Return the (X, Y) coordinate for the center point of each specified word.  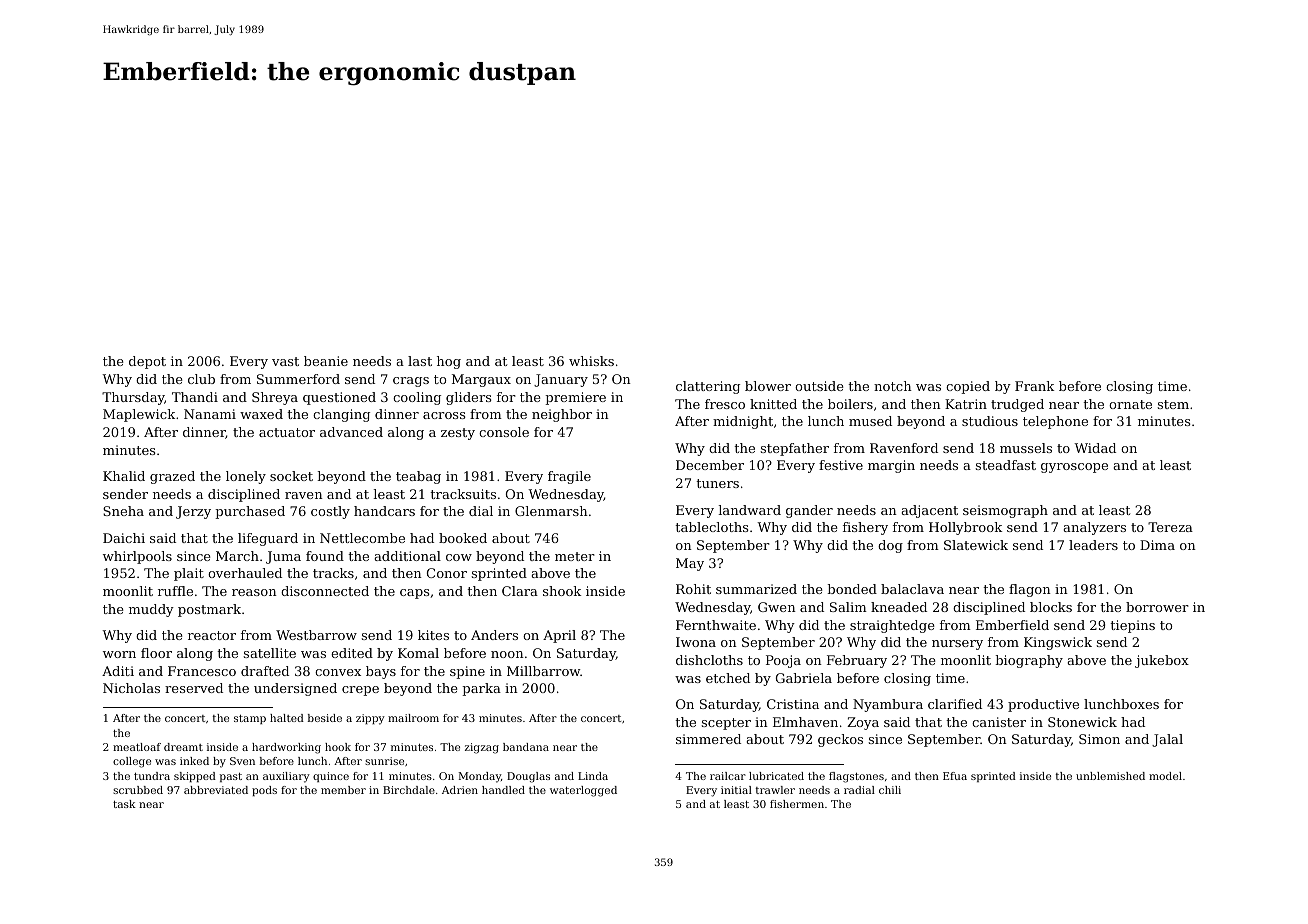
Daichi (124, 538)
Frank (1034, 386)
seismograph (1005, 511)
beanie (326, 361)
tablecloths (712, 527)
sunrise (384, 761)
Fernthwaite (716, 625)
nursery (957, 645)
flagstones (856, 777)
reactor (212, 635)
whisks (591, 361)
